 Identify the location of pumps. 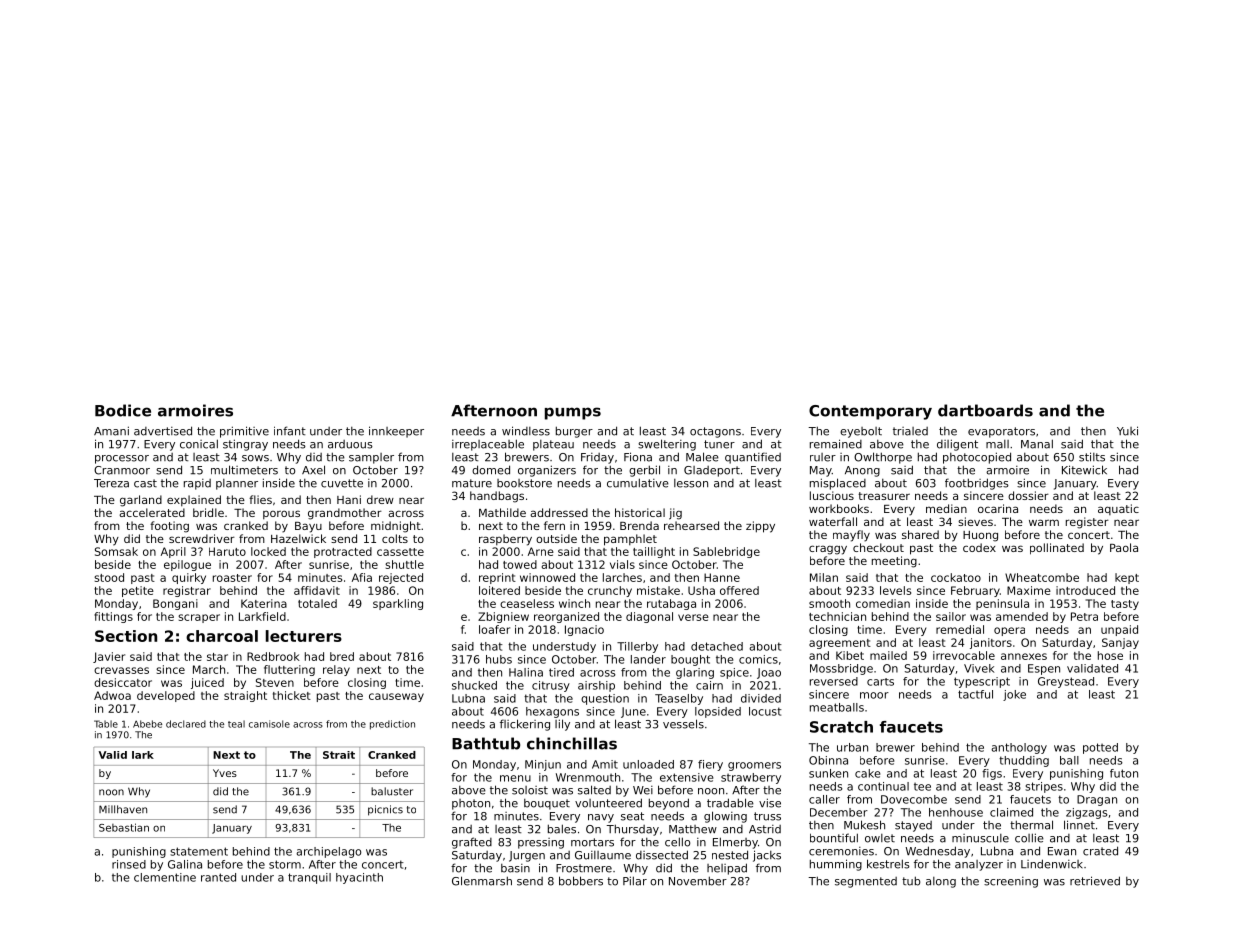
(573, 413).
